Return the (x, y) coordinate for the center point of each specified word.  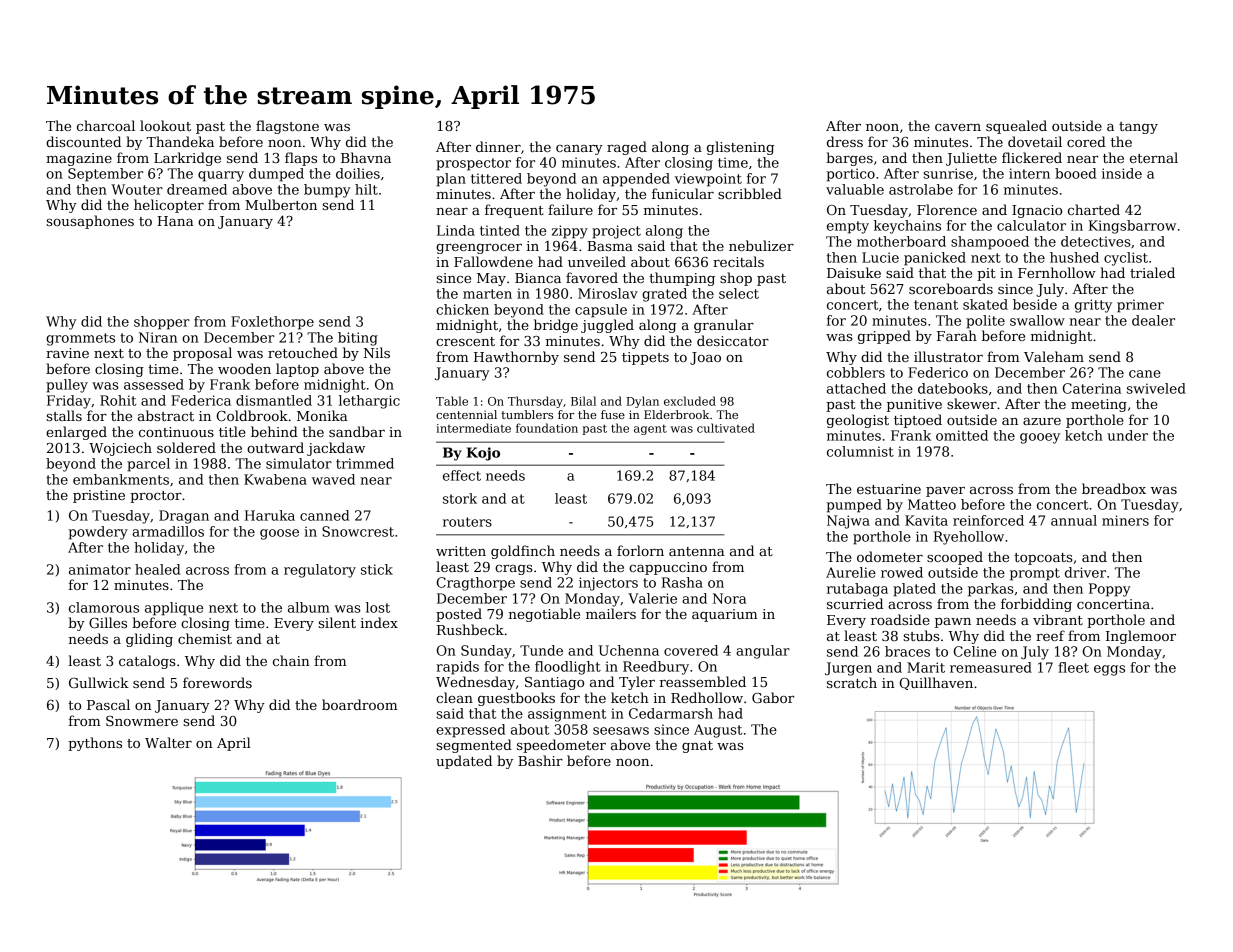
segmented (474, 746)
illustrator (948, 356)
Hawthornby (516, 358)
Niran (158, 337)
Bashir (540, 760)
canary (579, 150)
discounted (83, 141)
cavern (958, 127)
